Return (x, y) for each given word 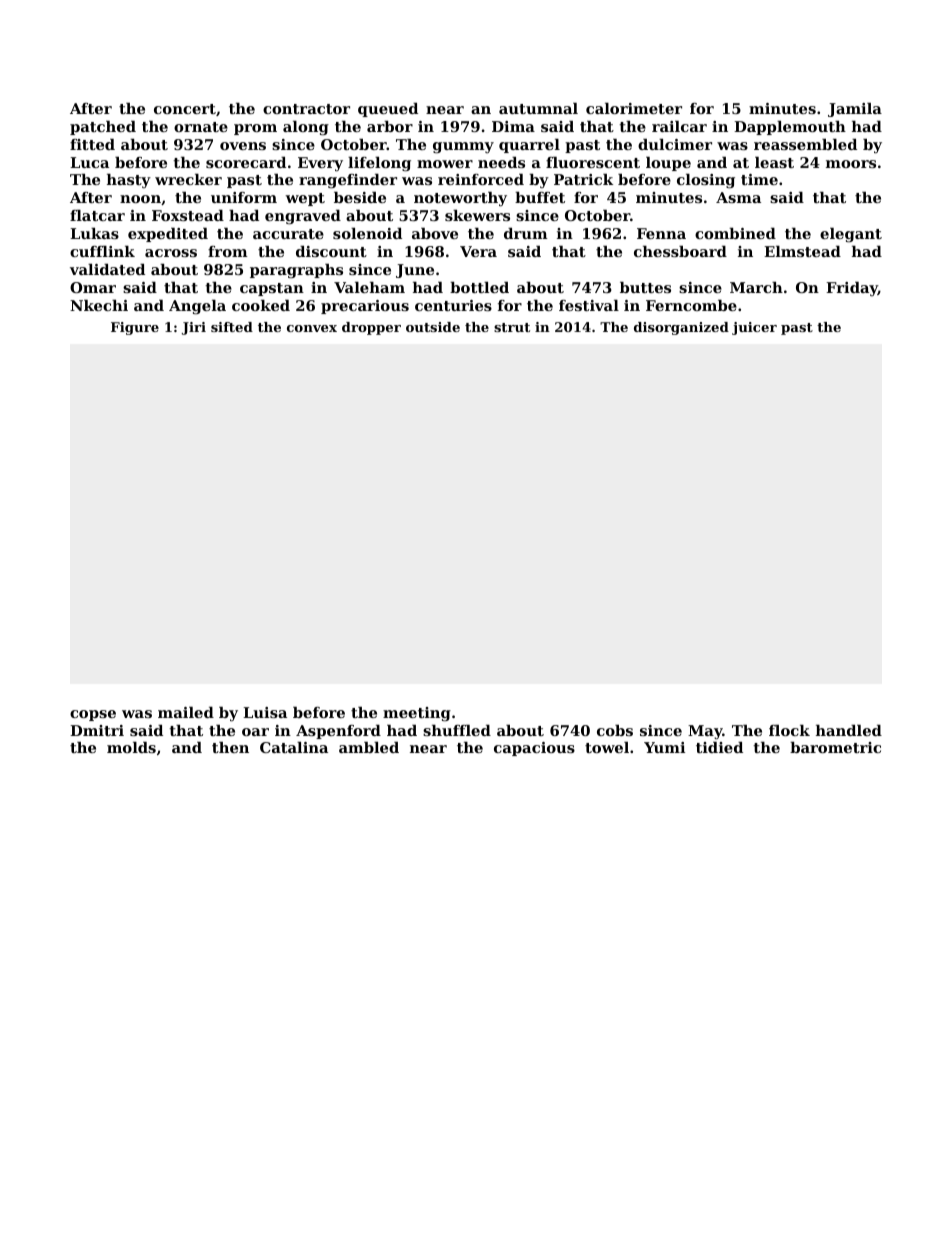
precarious (365, 307)
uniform (244, 197)
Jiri (194, 328)
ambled (369, 747)
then (230, 747)
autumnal (538, 108)
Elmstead (802, 251)
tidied (719, 747)
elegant (851, 235)
